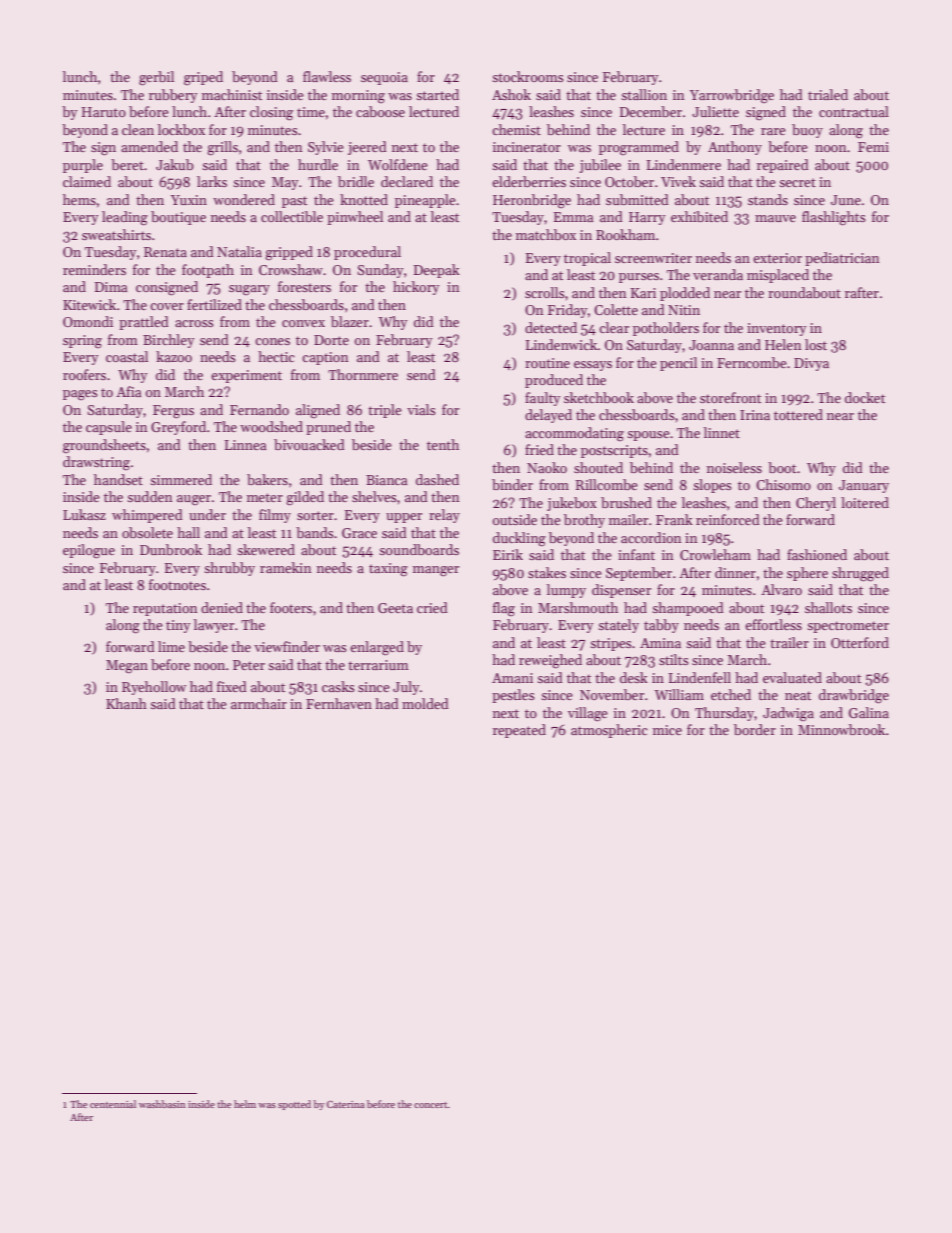  What do you see at coordinates (431, 1105) in the screenshot?
I see `concert` at bounding box center [431, 1105].
